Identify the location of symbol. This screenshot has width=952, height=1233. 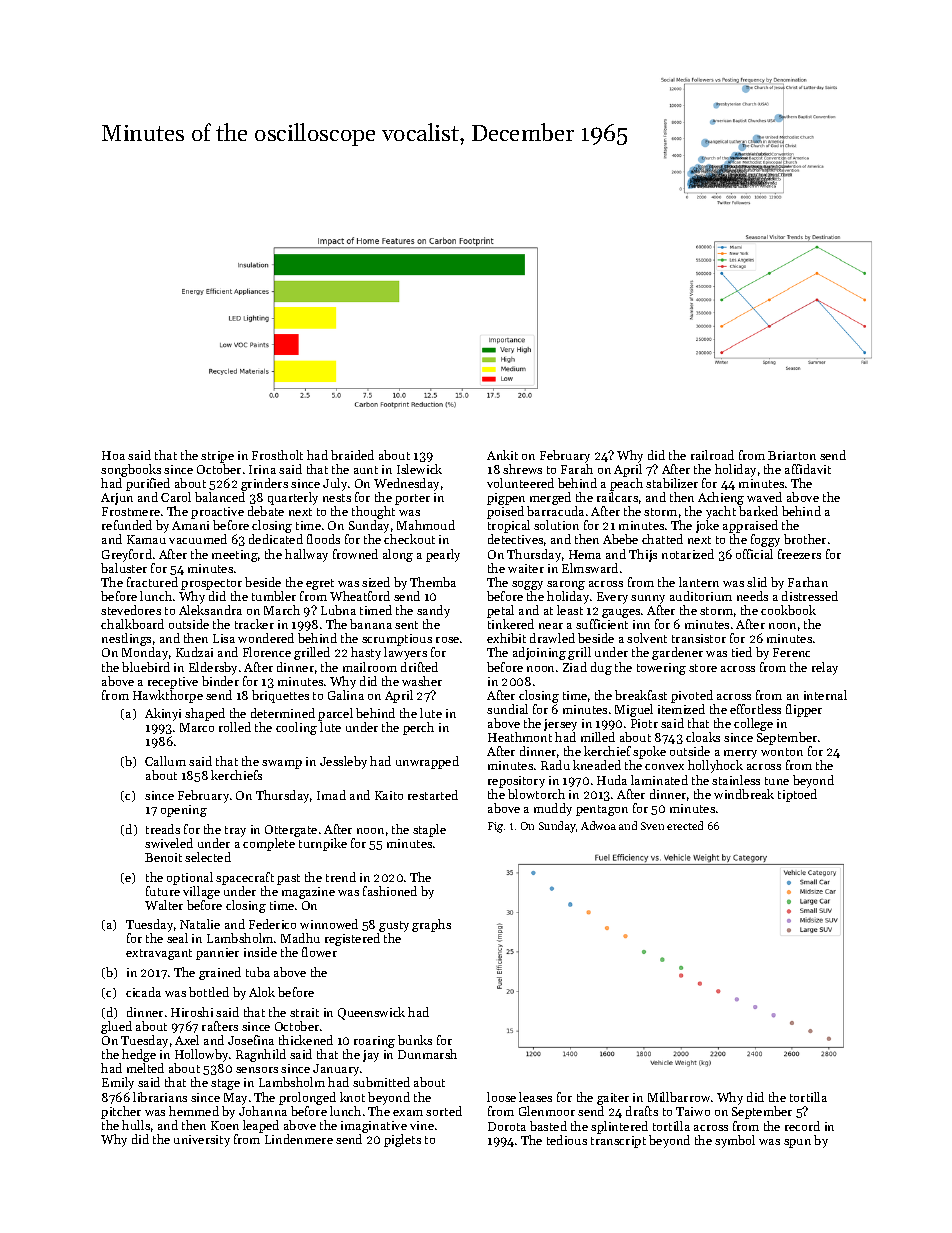
(735, 1141).
